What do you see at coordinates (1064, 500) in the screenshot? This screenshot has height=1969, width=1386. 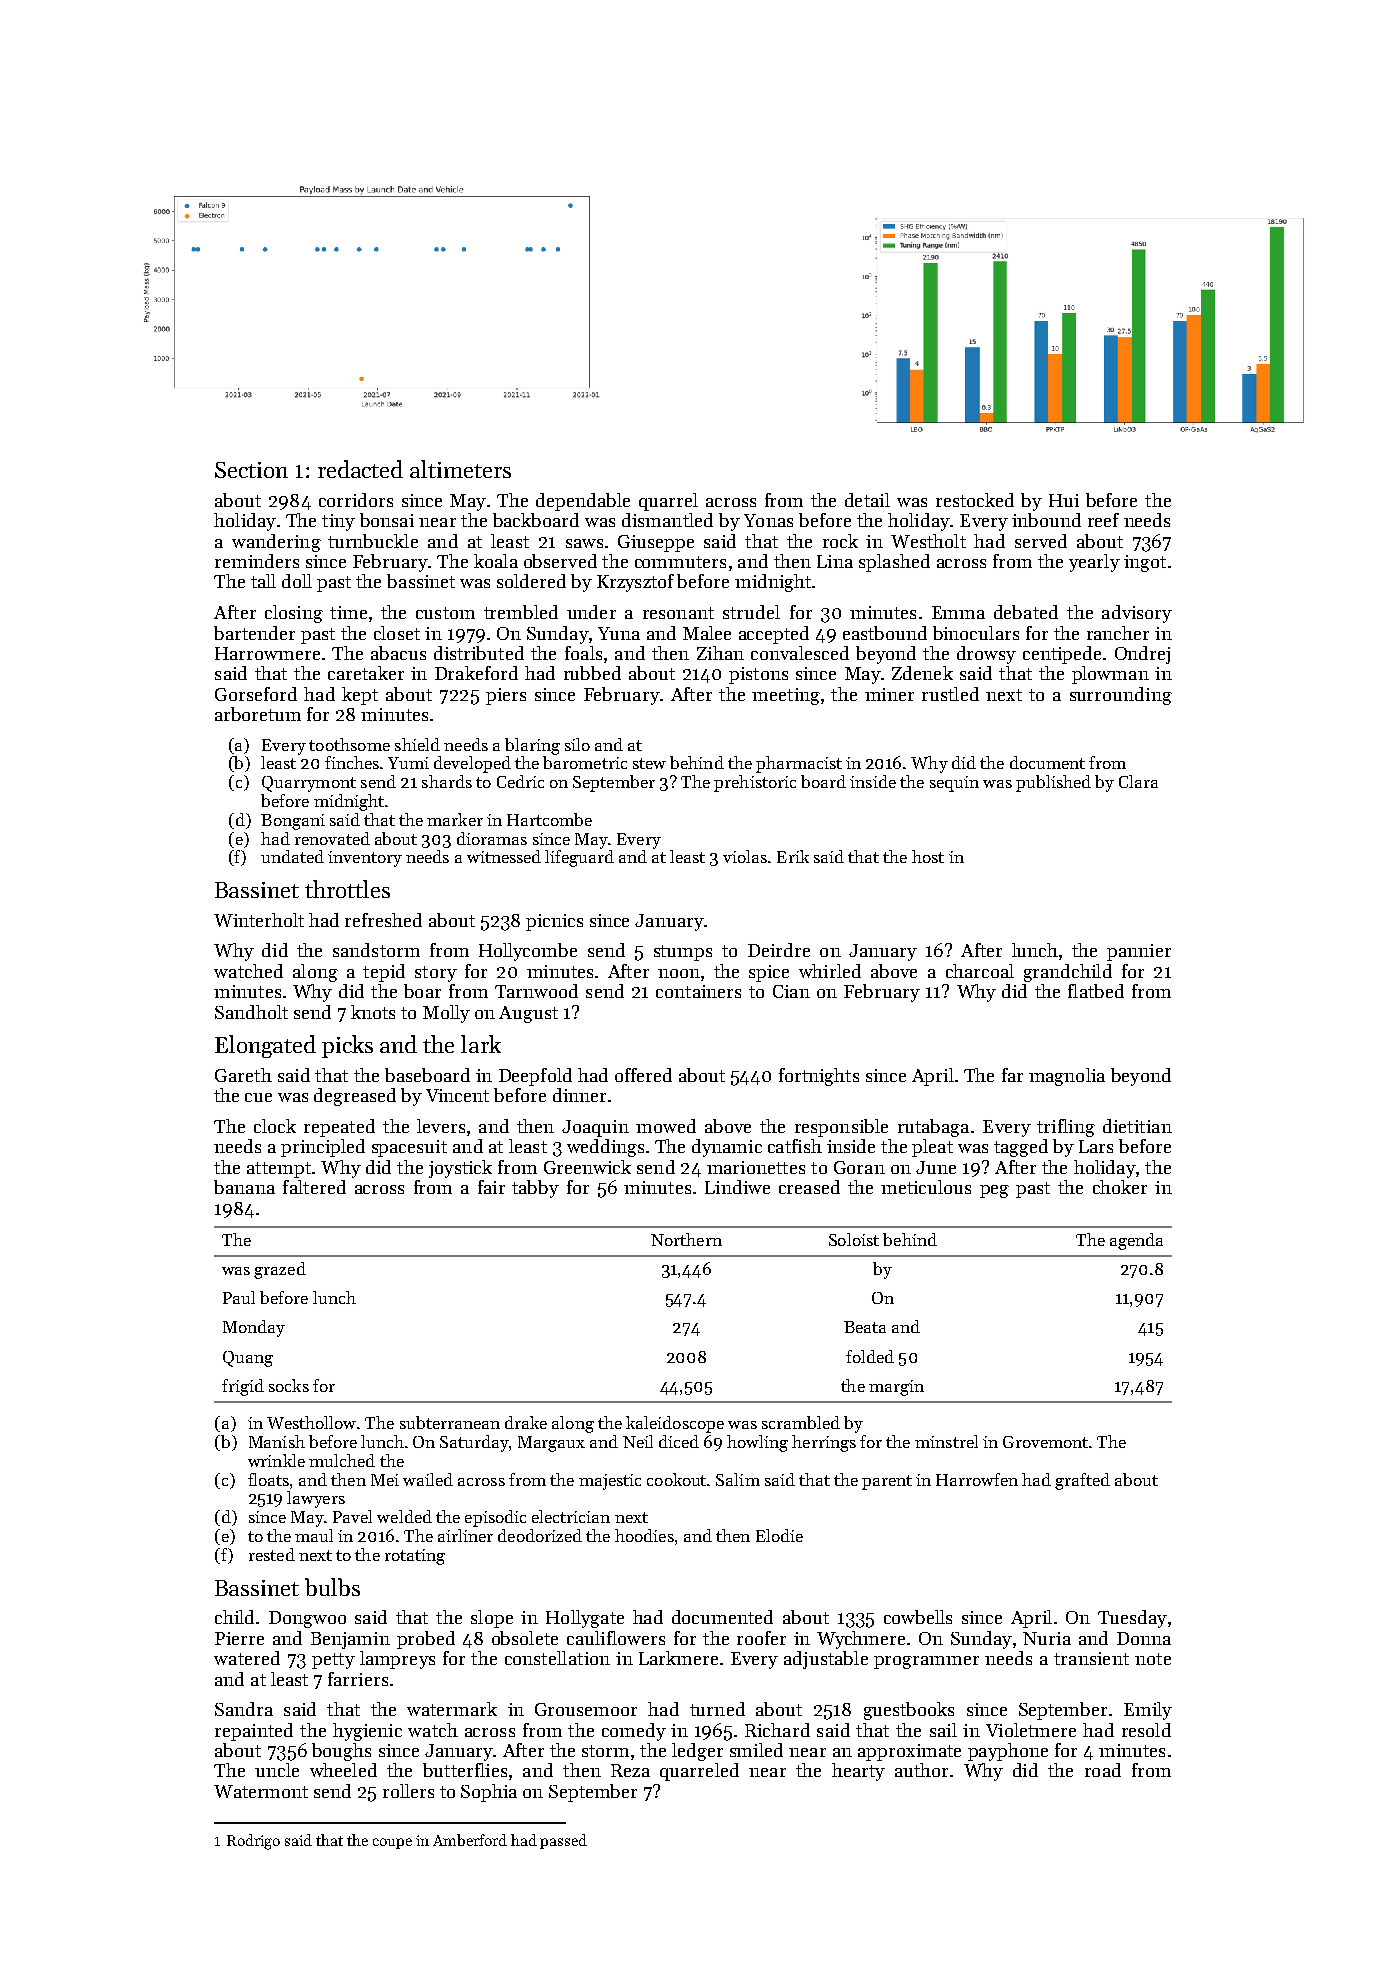 I see `Hui` at bounding box center [1064, 500].
